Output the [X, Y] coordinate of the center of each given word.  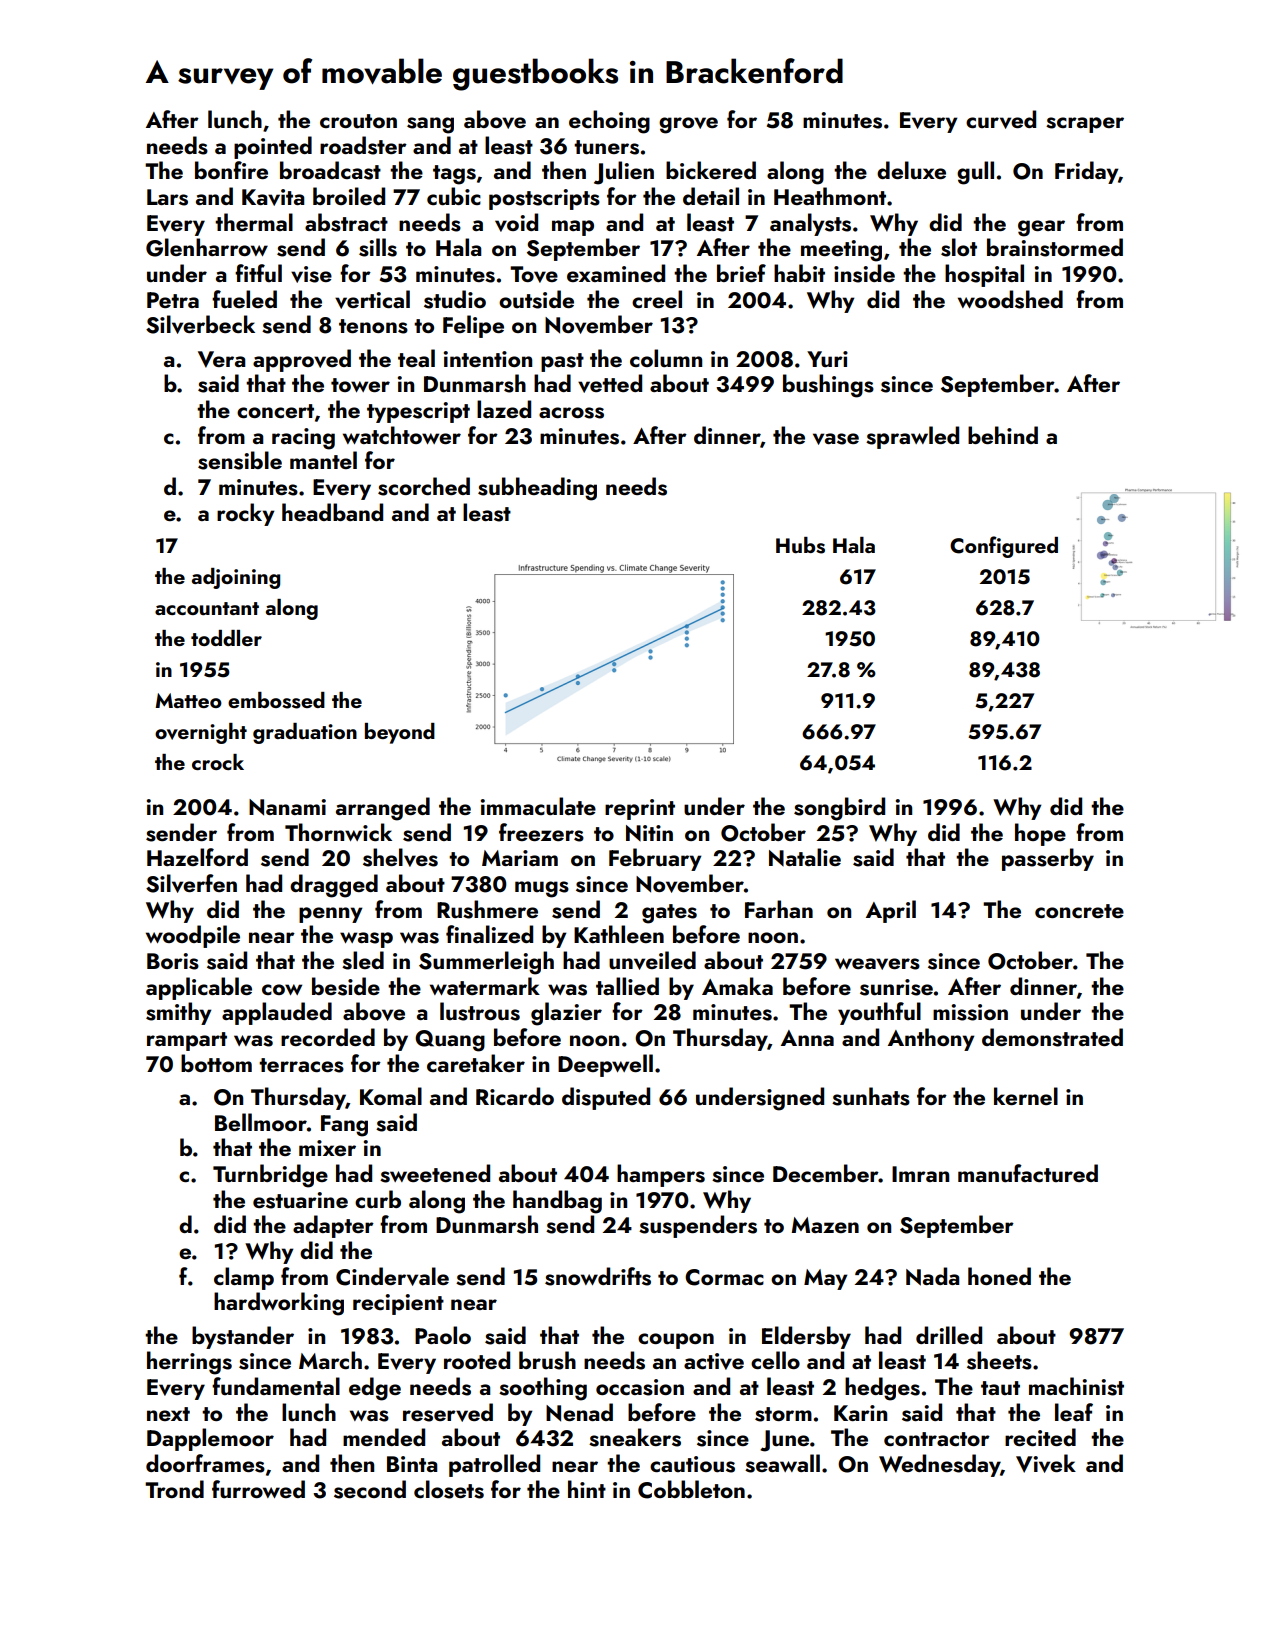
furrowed [258, 1489]
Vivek [1046, 1463]
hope [1040, 834]
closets [449, 1489]
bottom [216, 1063]
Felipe [473, 326]
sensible [240, 460]
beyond [400, 733]
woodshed [1010, 299]
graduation [305, 733]
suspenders [698, 1226]
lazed [504, 409]
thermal [254, 222]
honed [999, 1276]
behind [1003, 435]
